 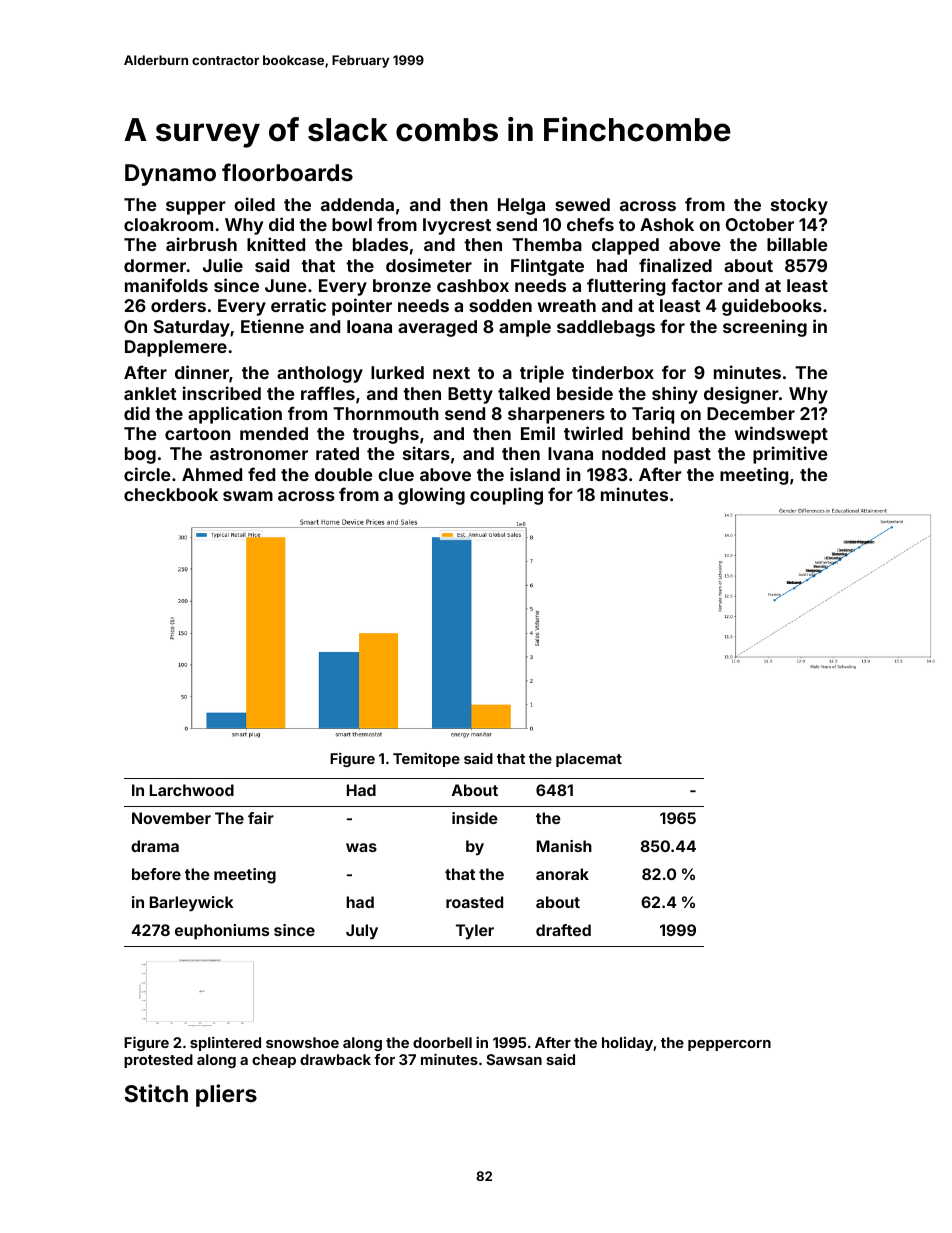 What do you see at coordinates (628, 1044) in the screenshot?
I see `holiday` at bounding box center [628, 1044].
